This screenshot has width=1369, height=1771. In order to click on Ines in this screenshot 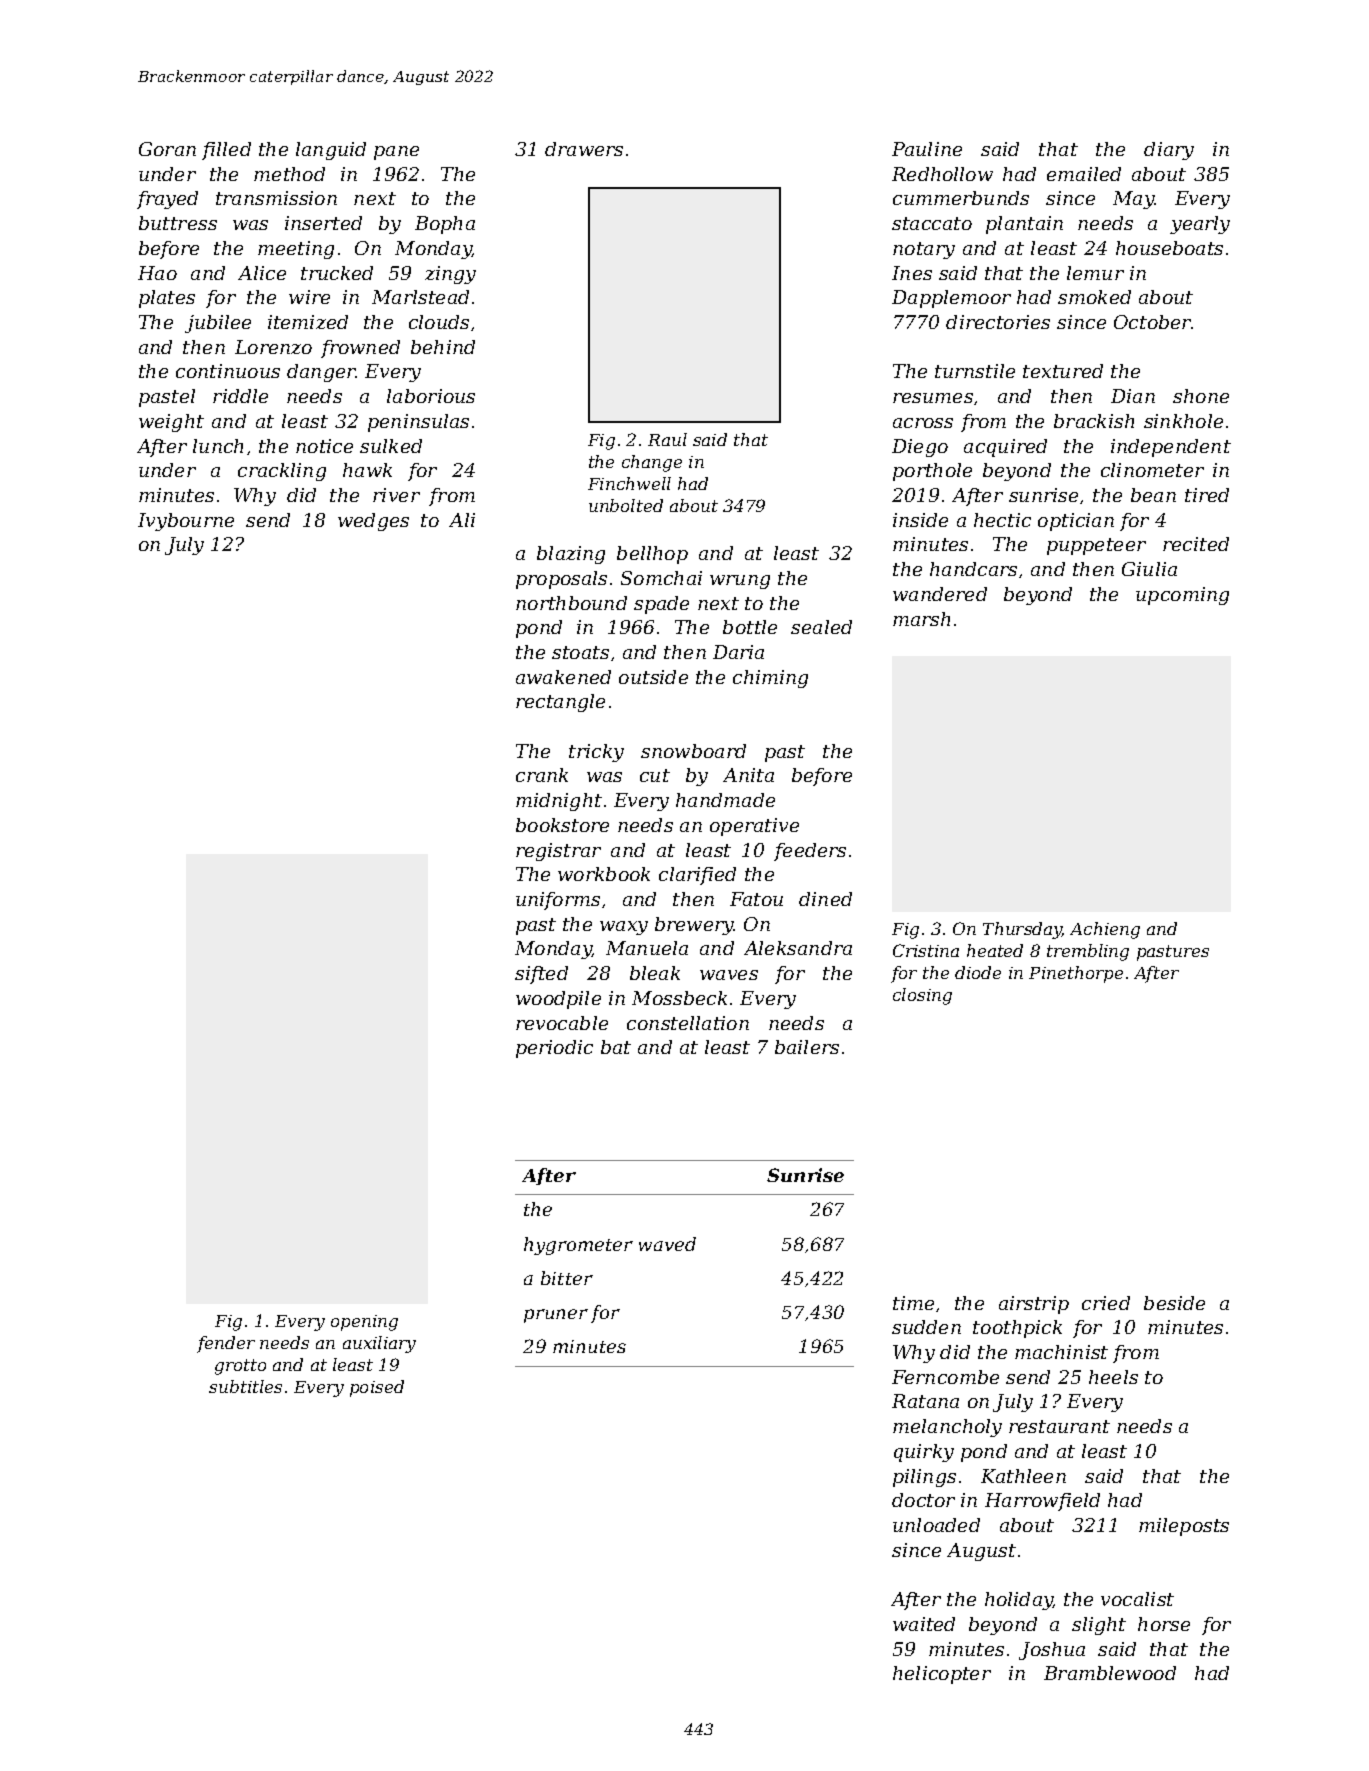, I will do `click(912, 273)`.
